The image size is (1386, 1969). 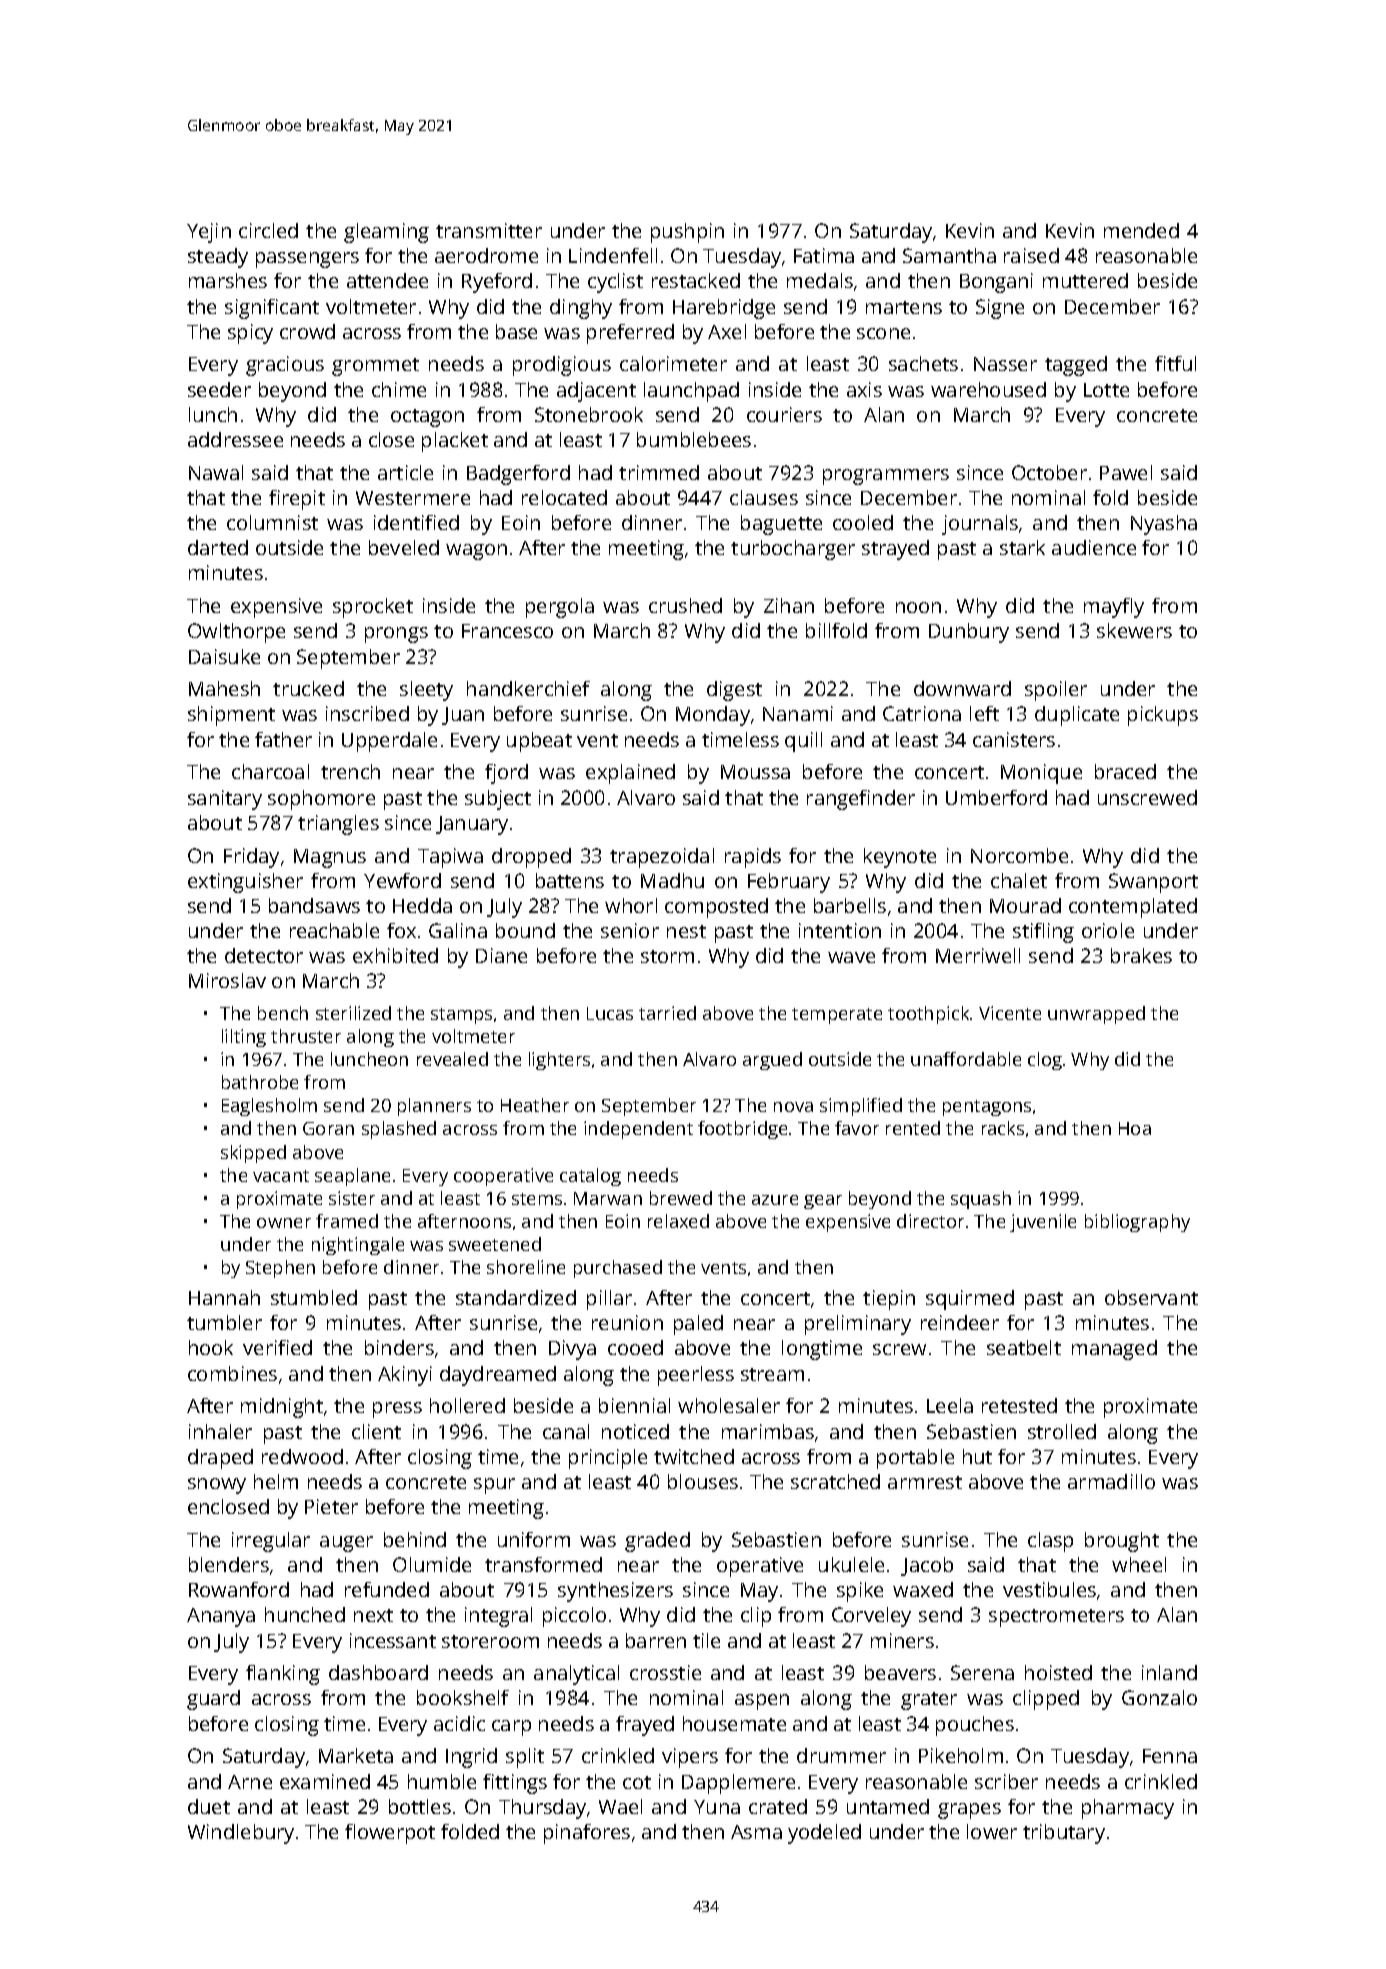 What do you see at coordinates (442, 1781) in the image?
I see `humble` at bounding box center [442, 1781].
